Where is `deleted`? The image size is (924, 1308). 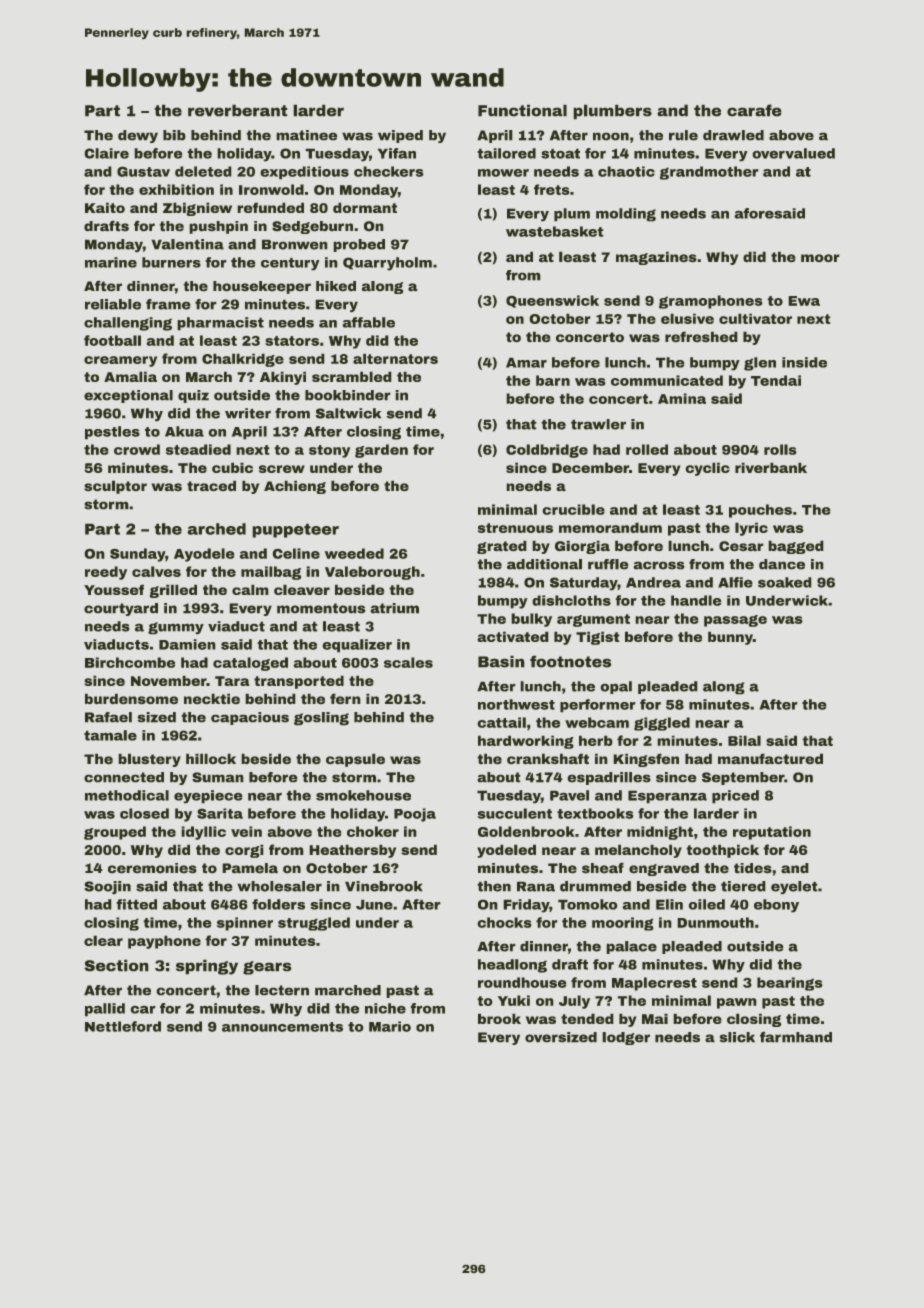
deleted is located at coordinates (203, 171).
